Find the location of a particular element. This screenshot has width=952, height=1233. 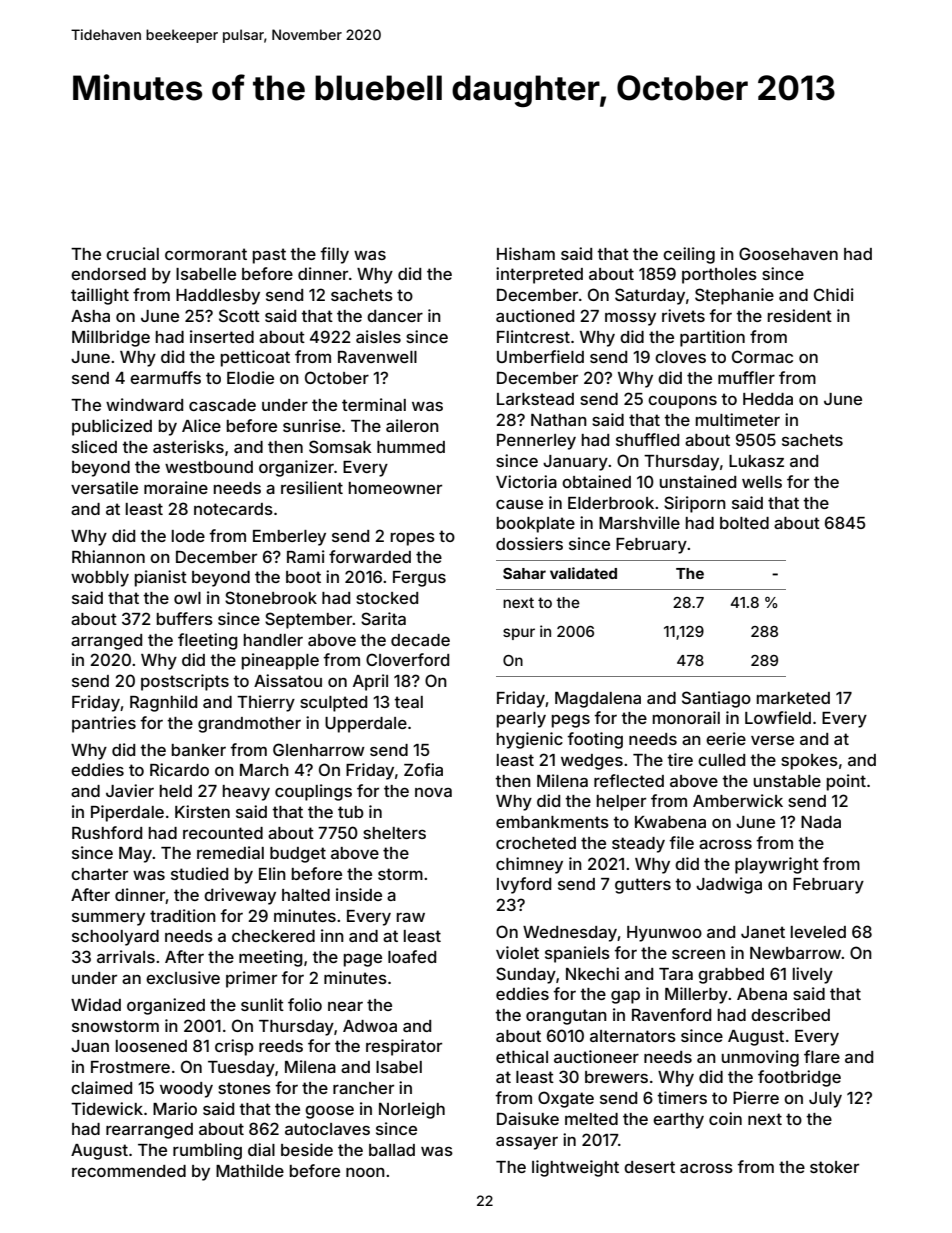

pantries is located at coordinates (104, 724).
